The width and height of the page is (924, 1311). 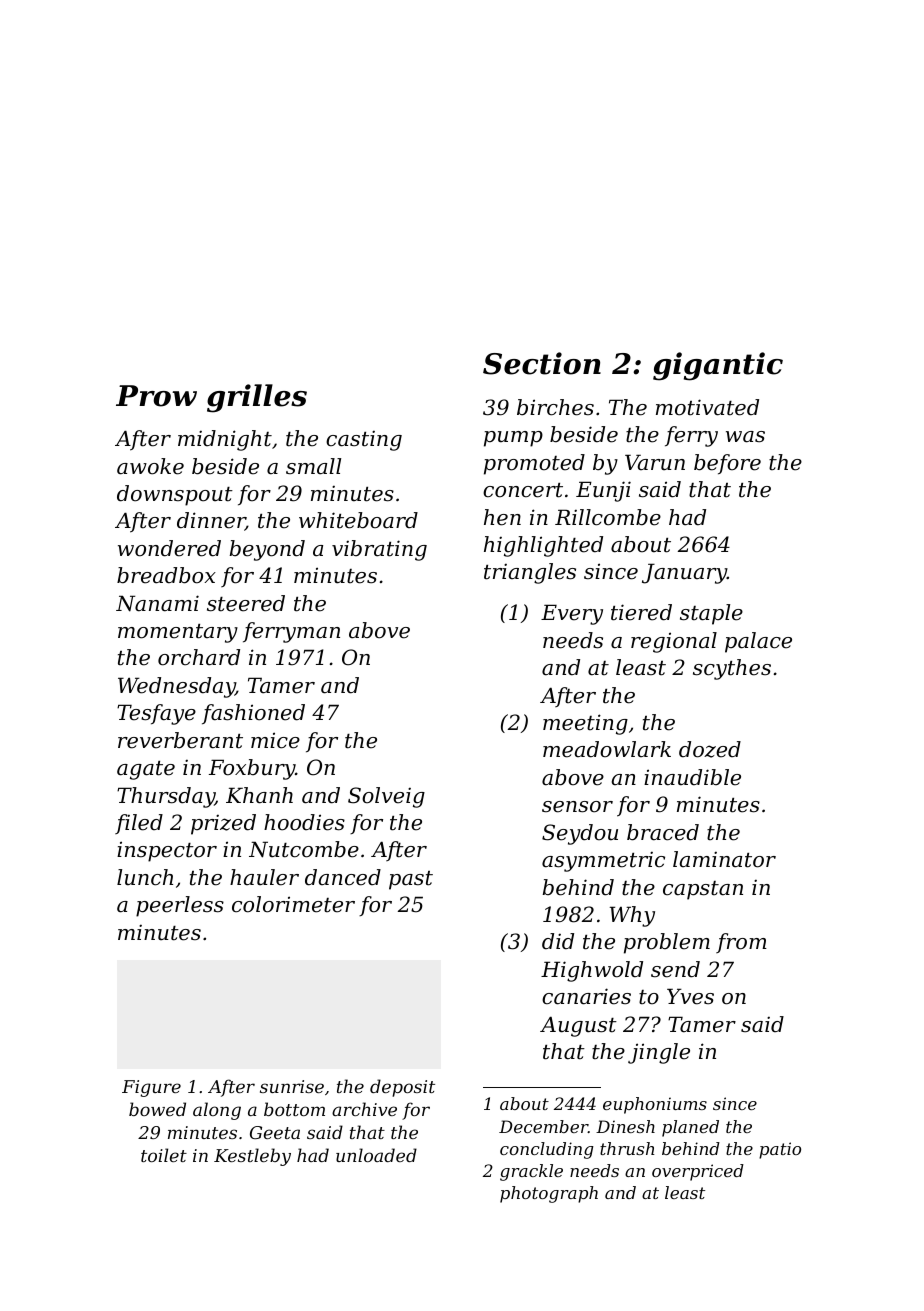 What do you see at coordinates (253, 714) in the page?
I see `fashioned` at bounding box center [253, 714].
